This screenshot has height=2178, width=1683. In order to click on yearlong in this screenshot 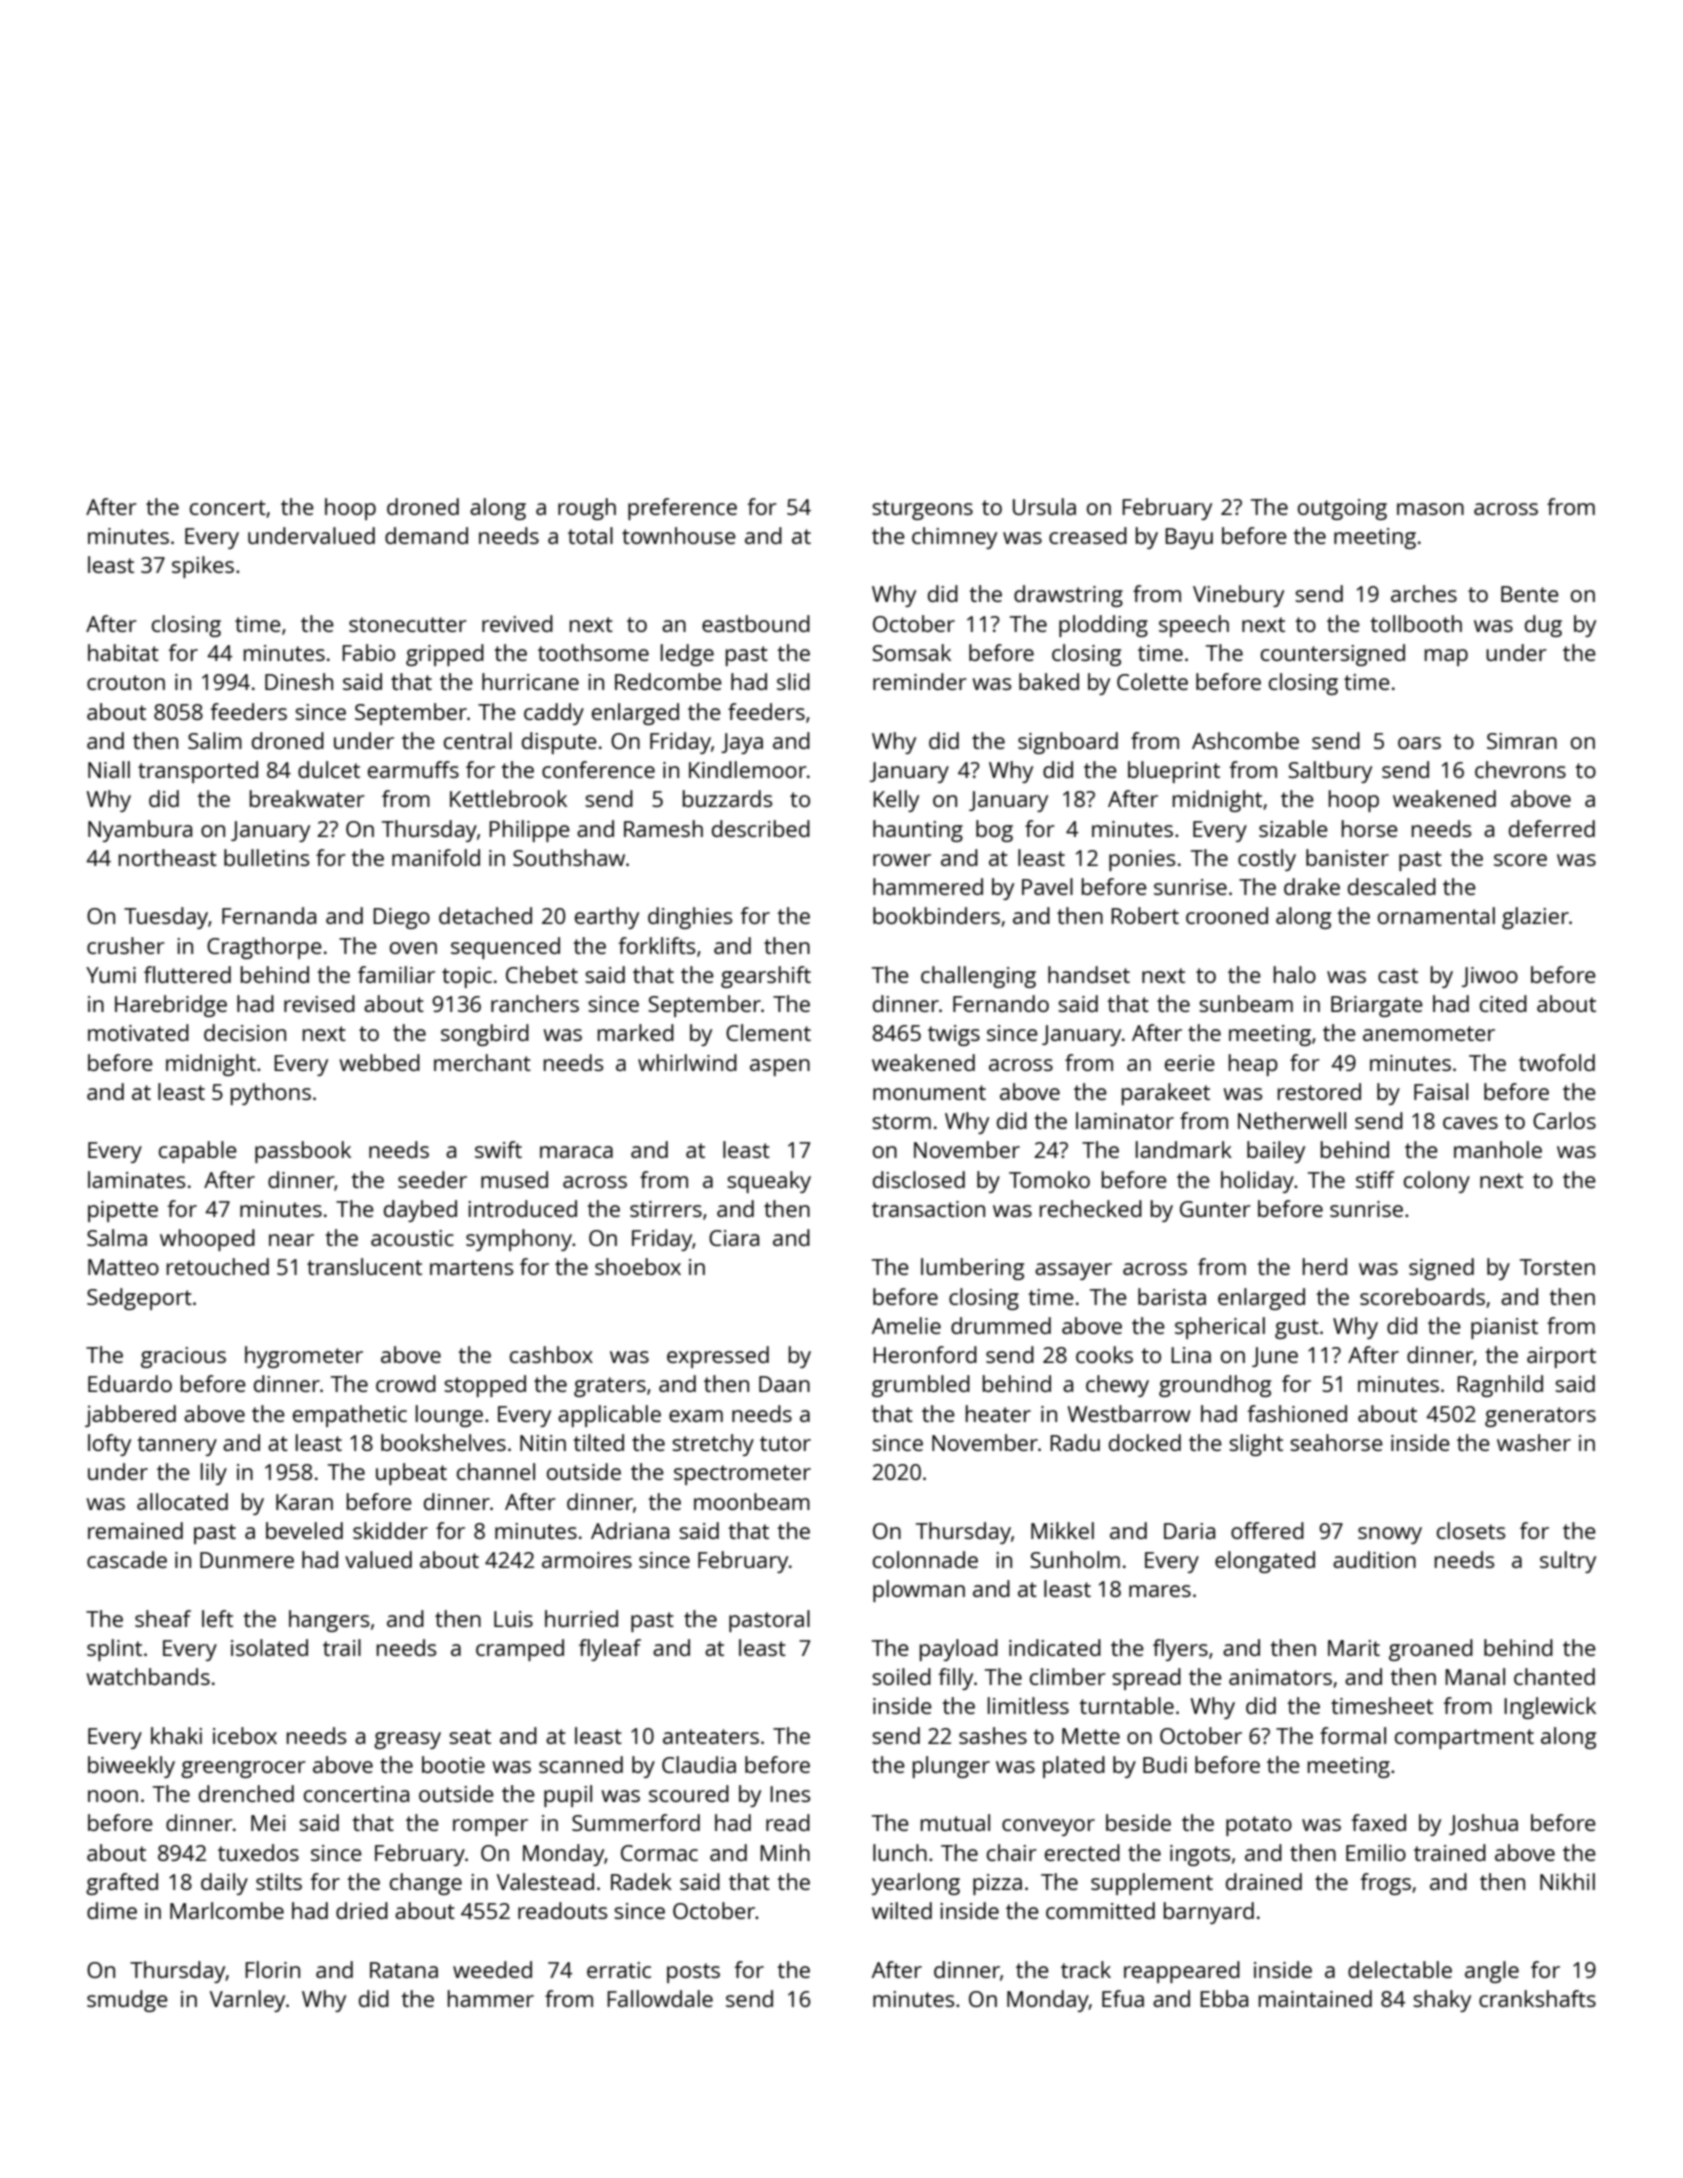, I will do `click(916, 1884)`.
